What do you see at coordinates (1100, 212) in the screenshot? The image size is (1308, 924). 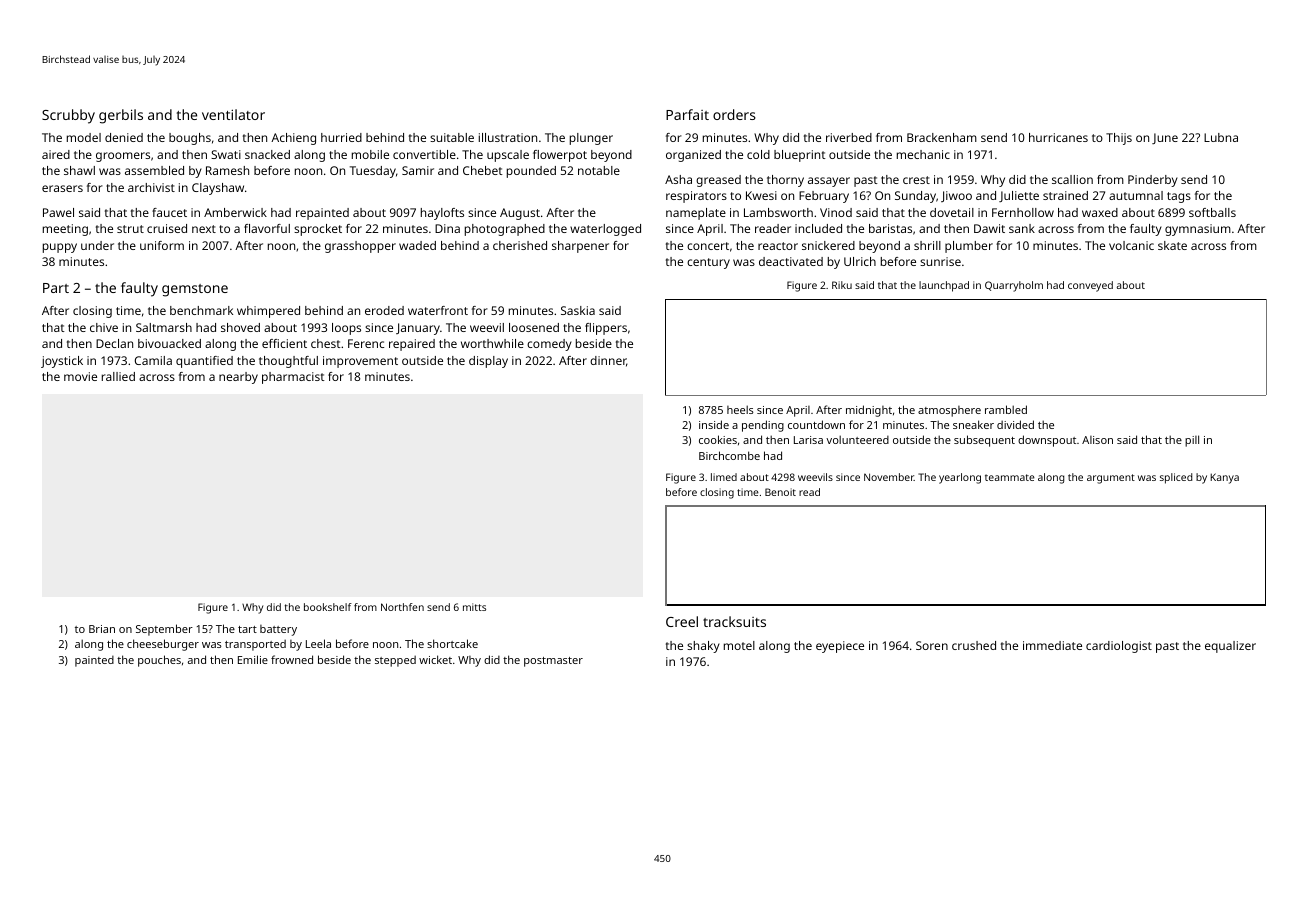 I see `waxed` at bounding box center [1100, 212].
